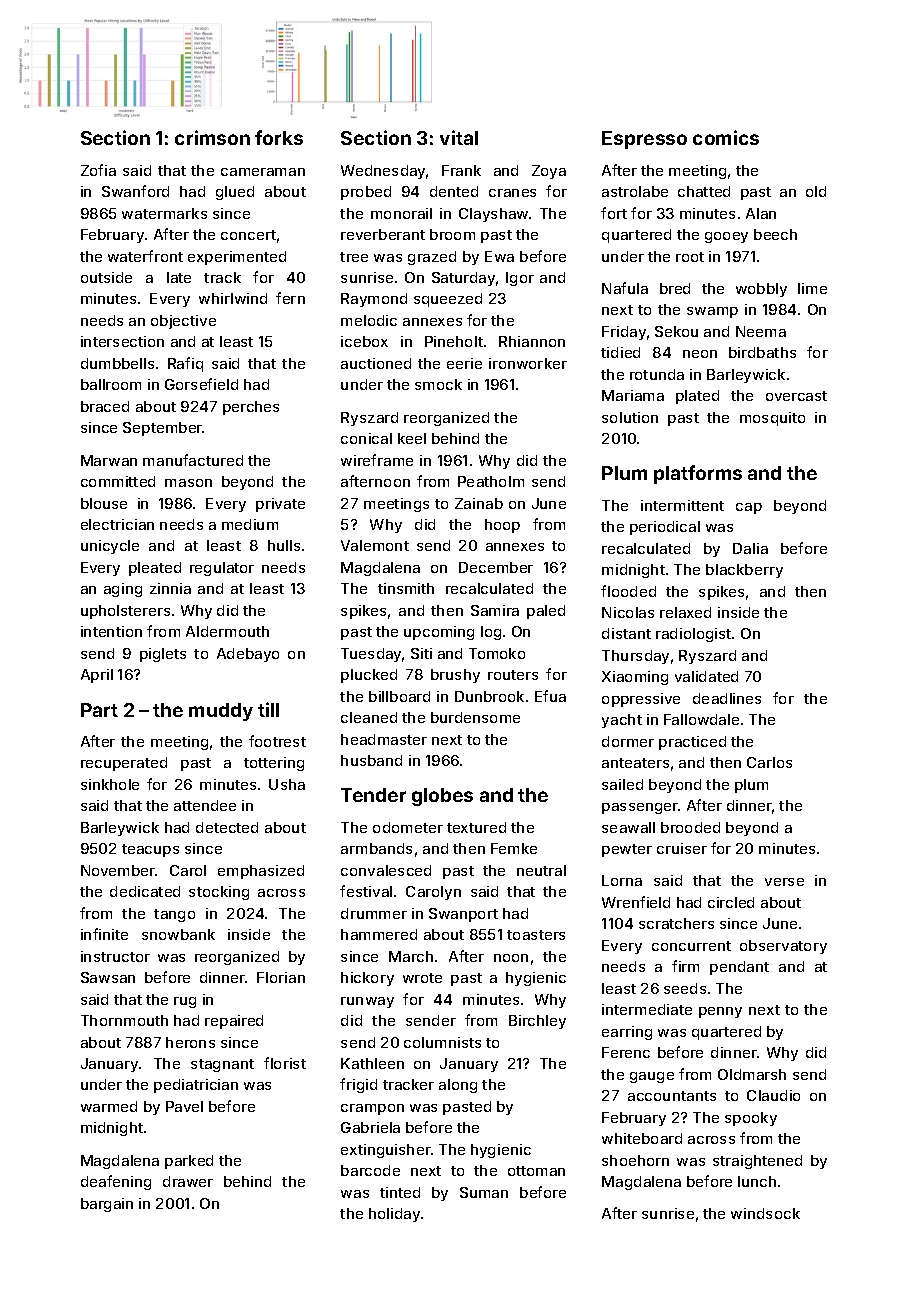  I want to click on drawer, so click(188, 1181).
